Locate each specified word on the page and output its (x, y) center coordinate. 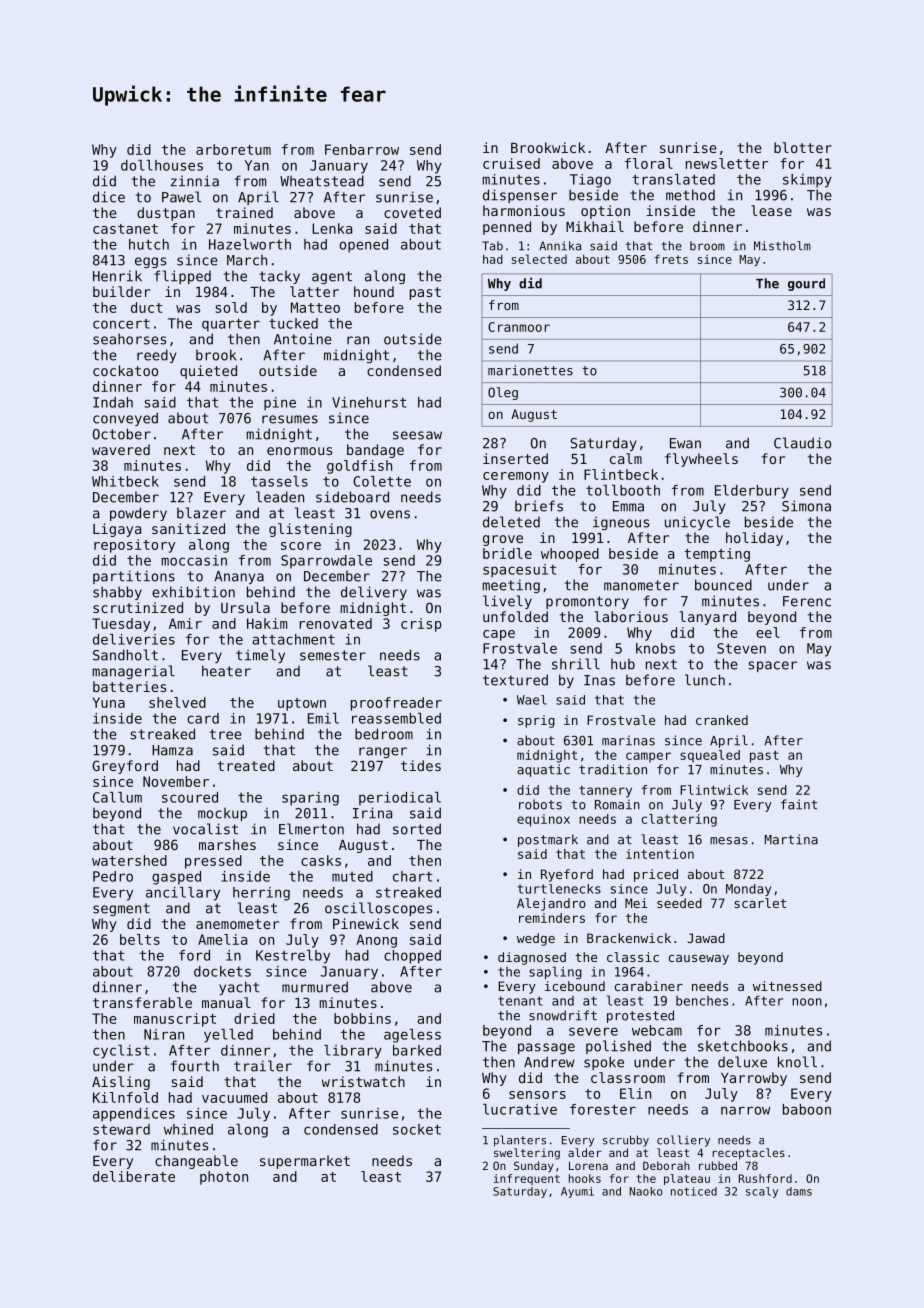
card (203, 718)
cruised (511, 163)
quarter (231, 325)
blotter (803, 147)
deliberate (134, 1176)
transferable (142, 1002)
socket (417, 1129)
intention (660, 854)
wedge (536, 939)
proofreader (396, 704)
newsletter (727, 163)
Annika (560, 246)
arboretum (233, 149)
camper (648, 757)
